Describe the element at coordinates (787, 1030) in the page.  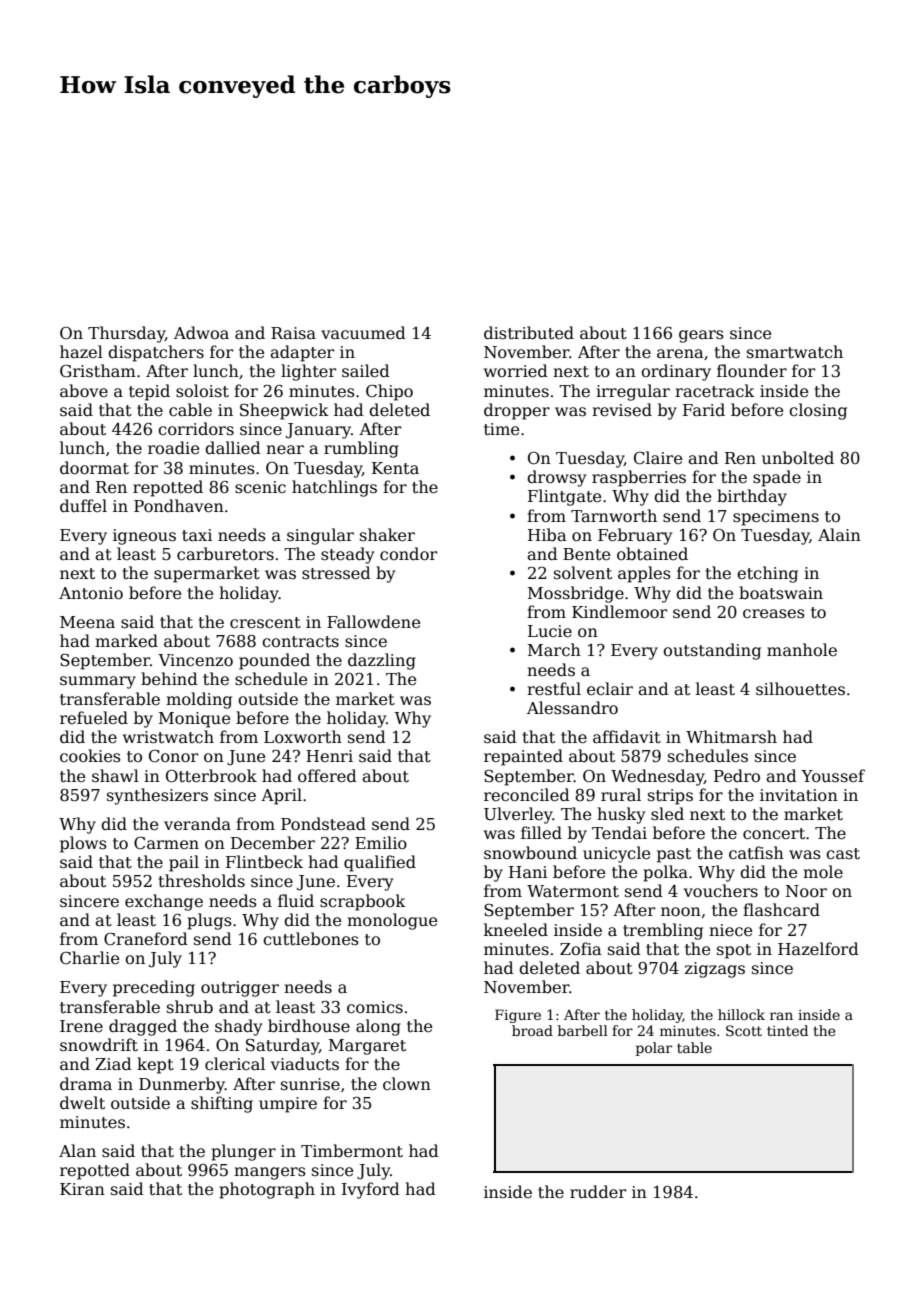
I see `tinted` at that location.
